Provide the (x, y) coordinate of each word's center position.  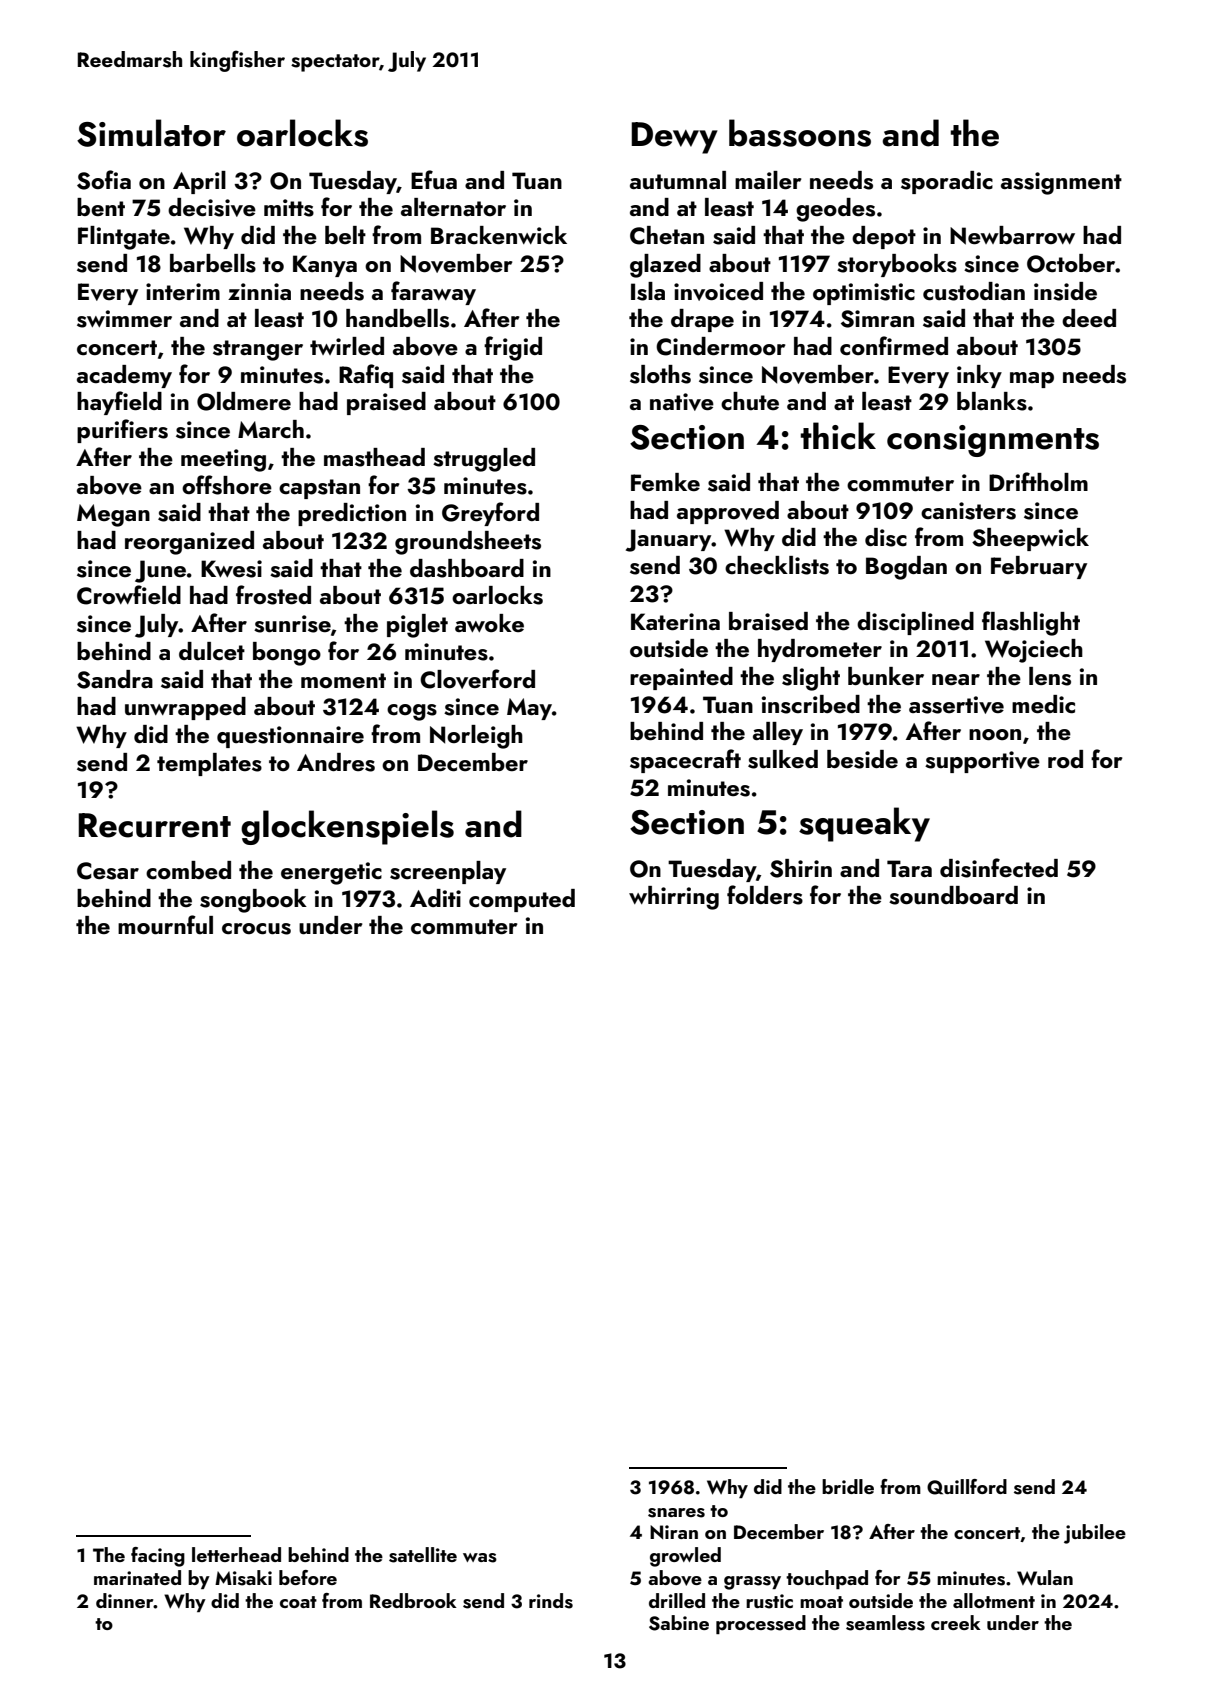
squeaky (864, 824)
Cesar (108, 871)
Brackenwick (499, 235)
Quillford (967, 1487)
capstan (319, 489)
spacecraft (685, 761)
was (480, 1558)
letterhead (236, 1554)
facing (158, 1557)
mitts (289, 208)
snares (676, 1513)
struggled (484, 460)
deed (1089, 318)
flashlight (1031, 623)
